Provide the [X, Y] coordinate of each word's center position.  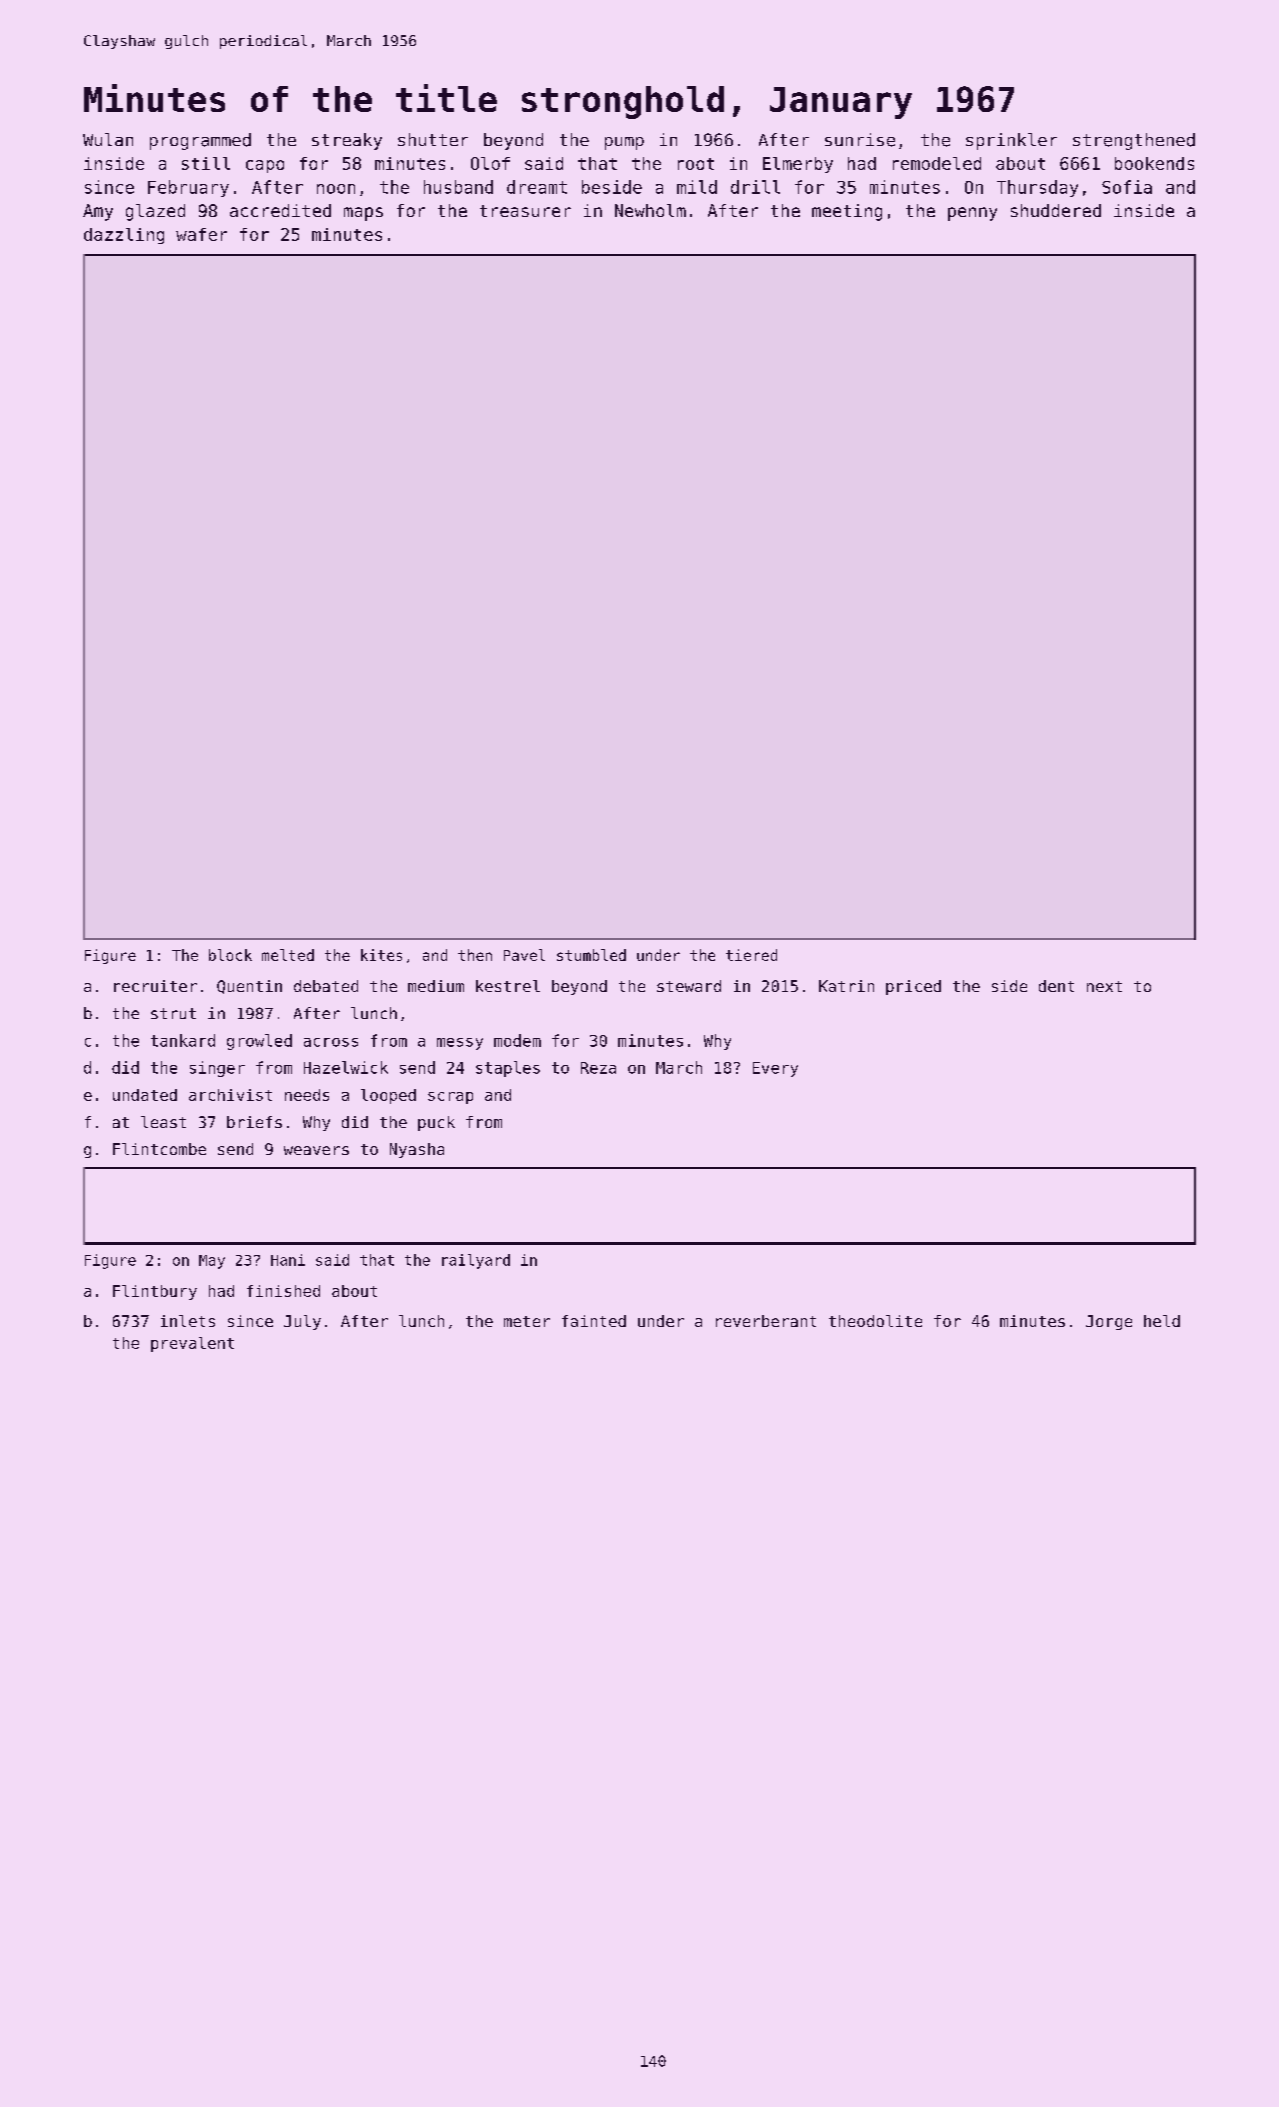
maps [363, 214]
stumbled [591, 955]
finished [283, 1291]
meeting [847, 212]
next [1104, 986]
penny [972, 214]
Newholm [650, 210]
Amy [98, 212]
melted [288, 955]
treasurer [525, 211]
